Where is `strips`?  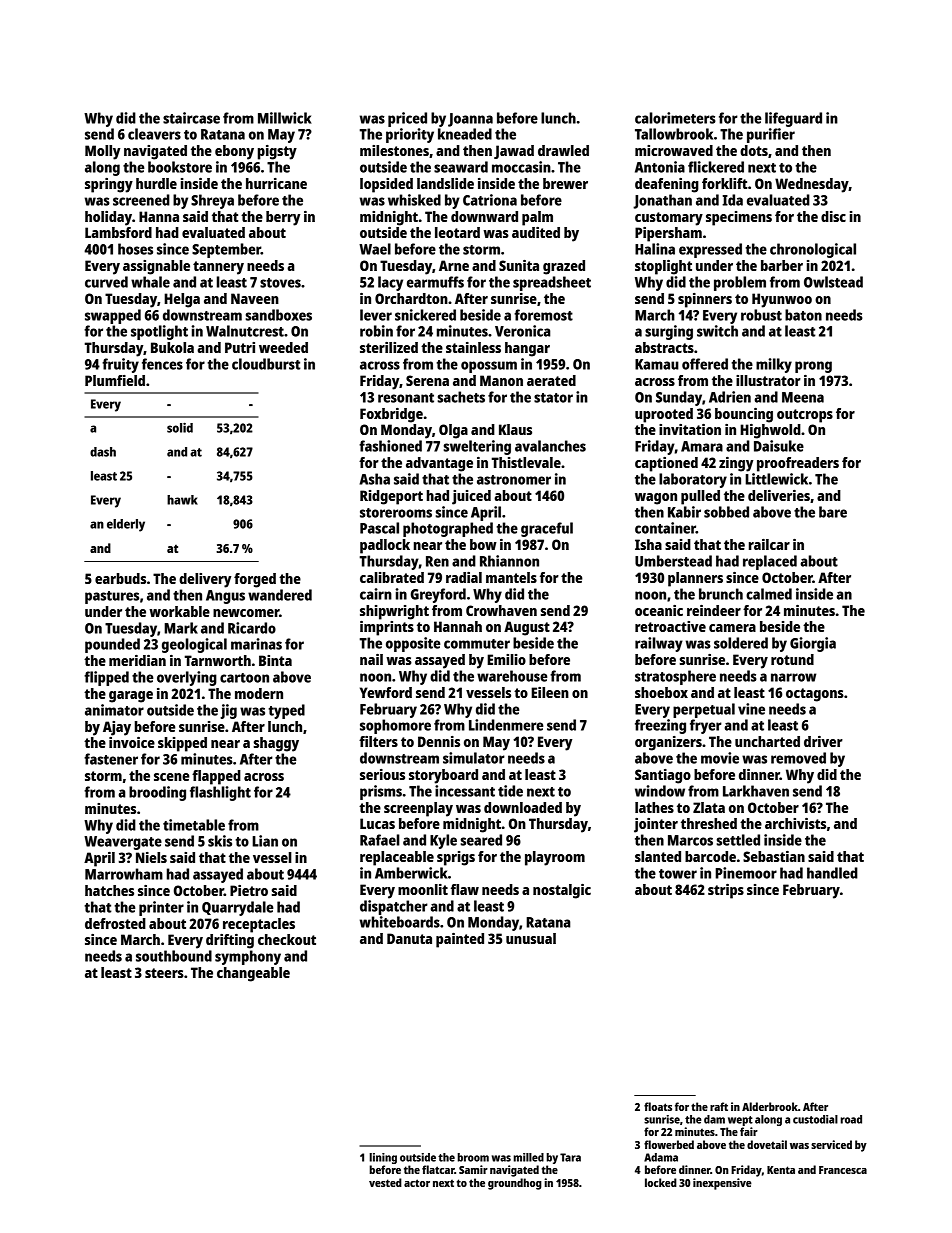 strips is located at coordinates (726, 891).
